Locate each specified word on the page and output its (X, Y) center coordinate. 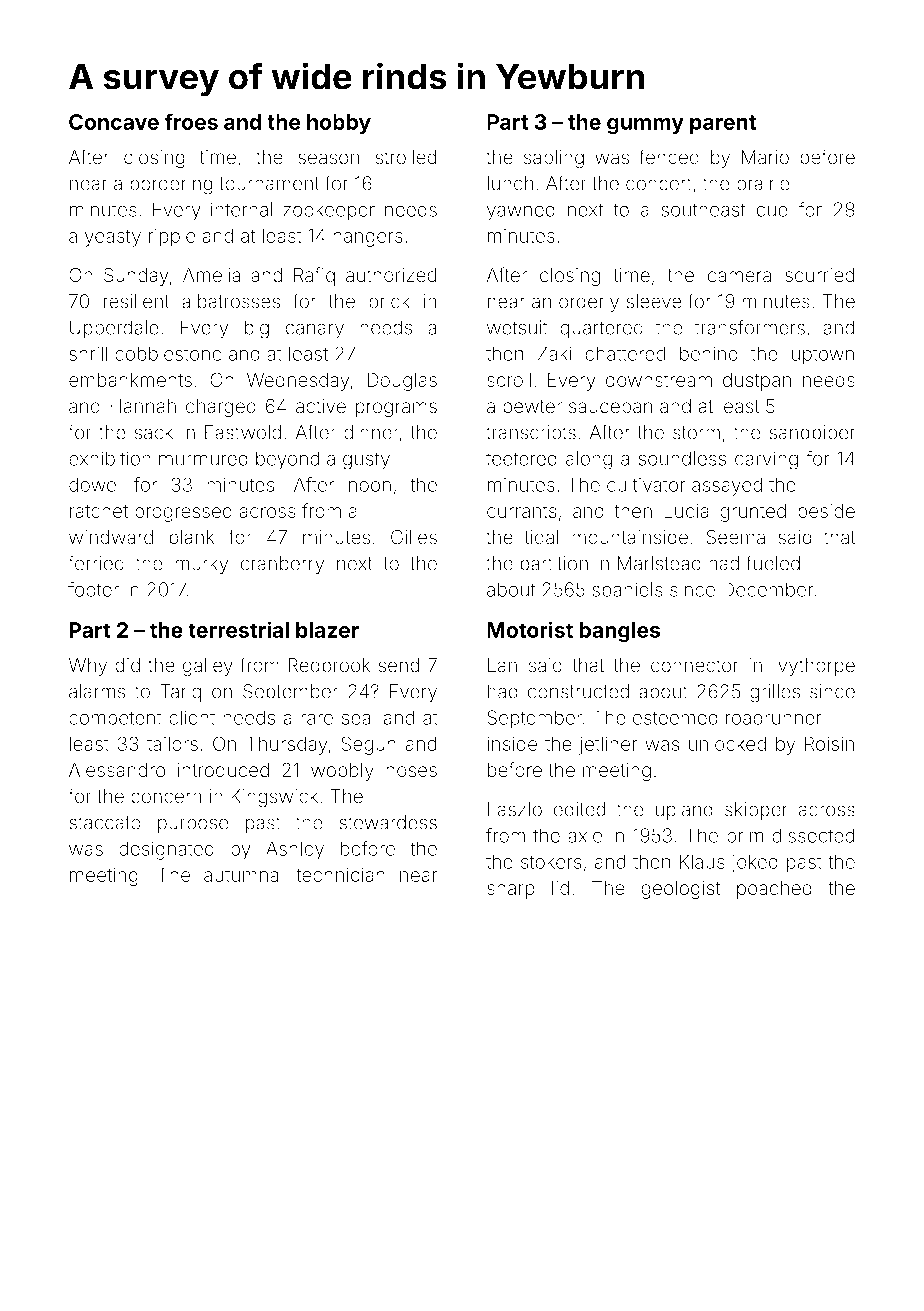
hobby (339, 124)
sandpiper (812, 434)
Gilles (414, 537)
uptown (823, 356)
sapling (554, 159)
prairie (763, 185)
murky (201, 565)
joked (754, 863)
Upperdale (114, 329)
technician (340, 874)
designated (166, 850)
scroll (509, 380)
